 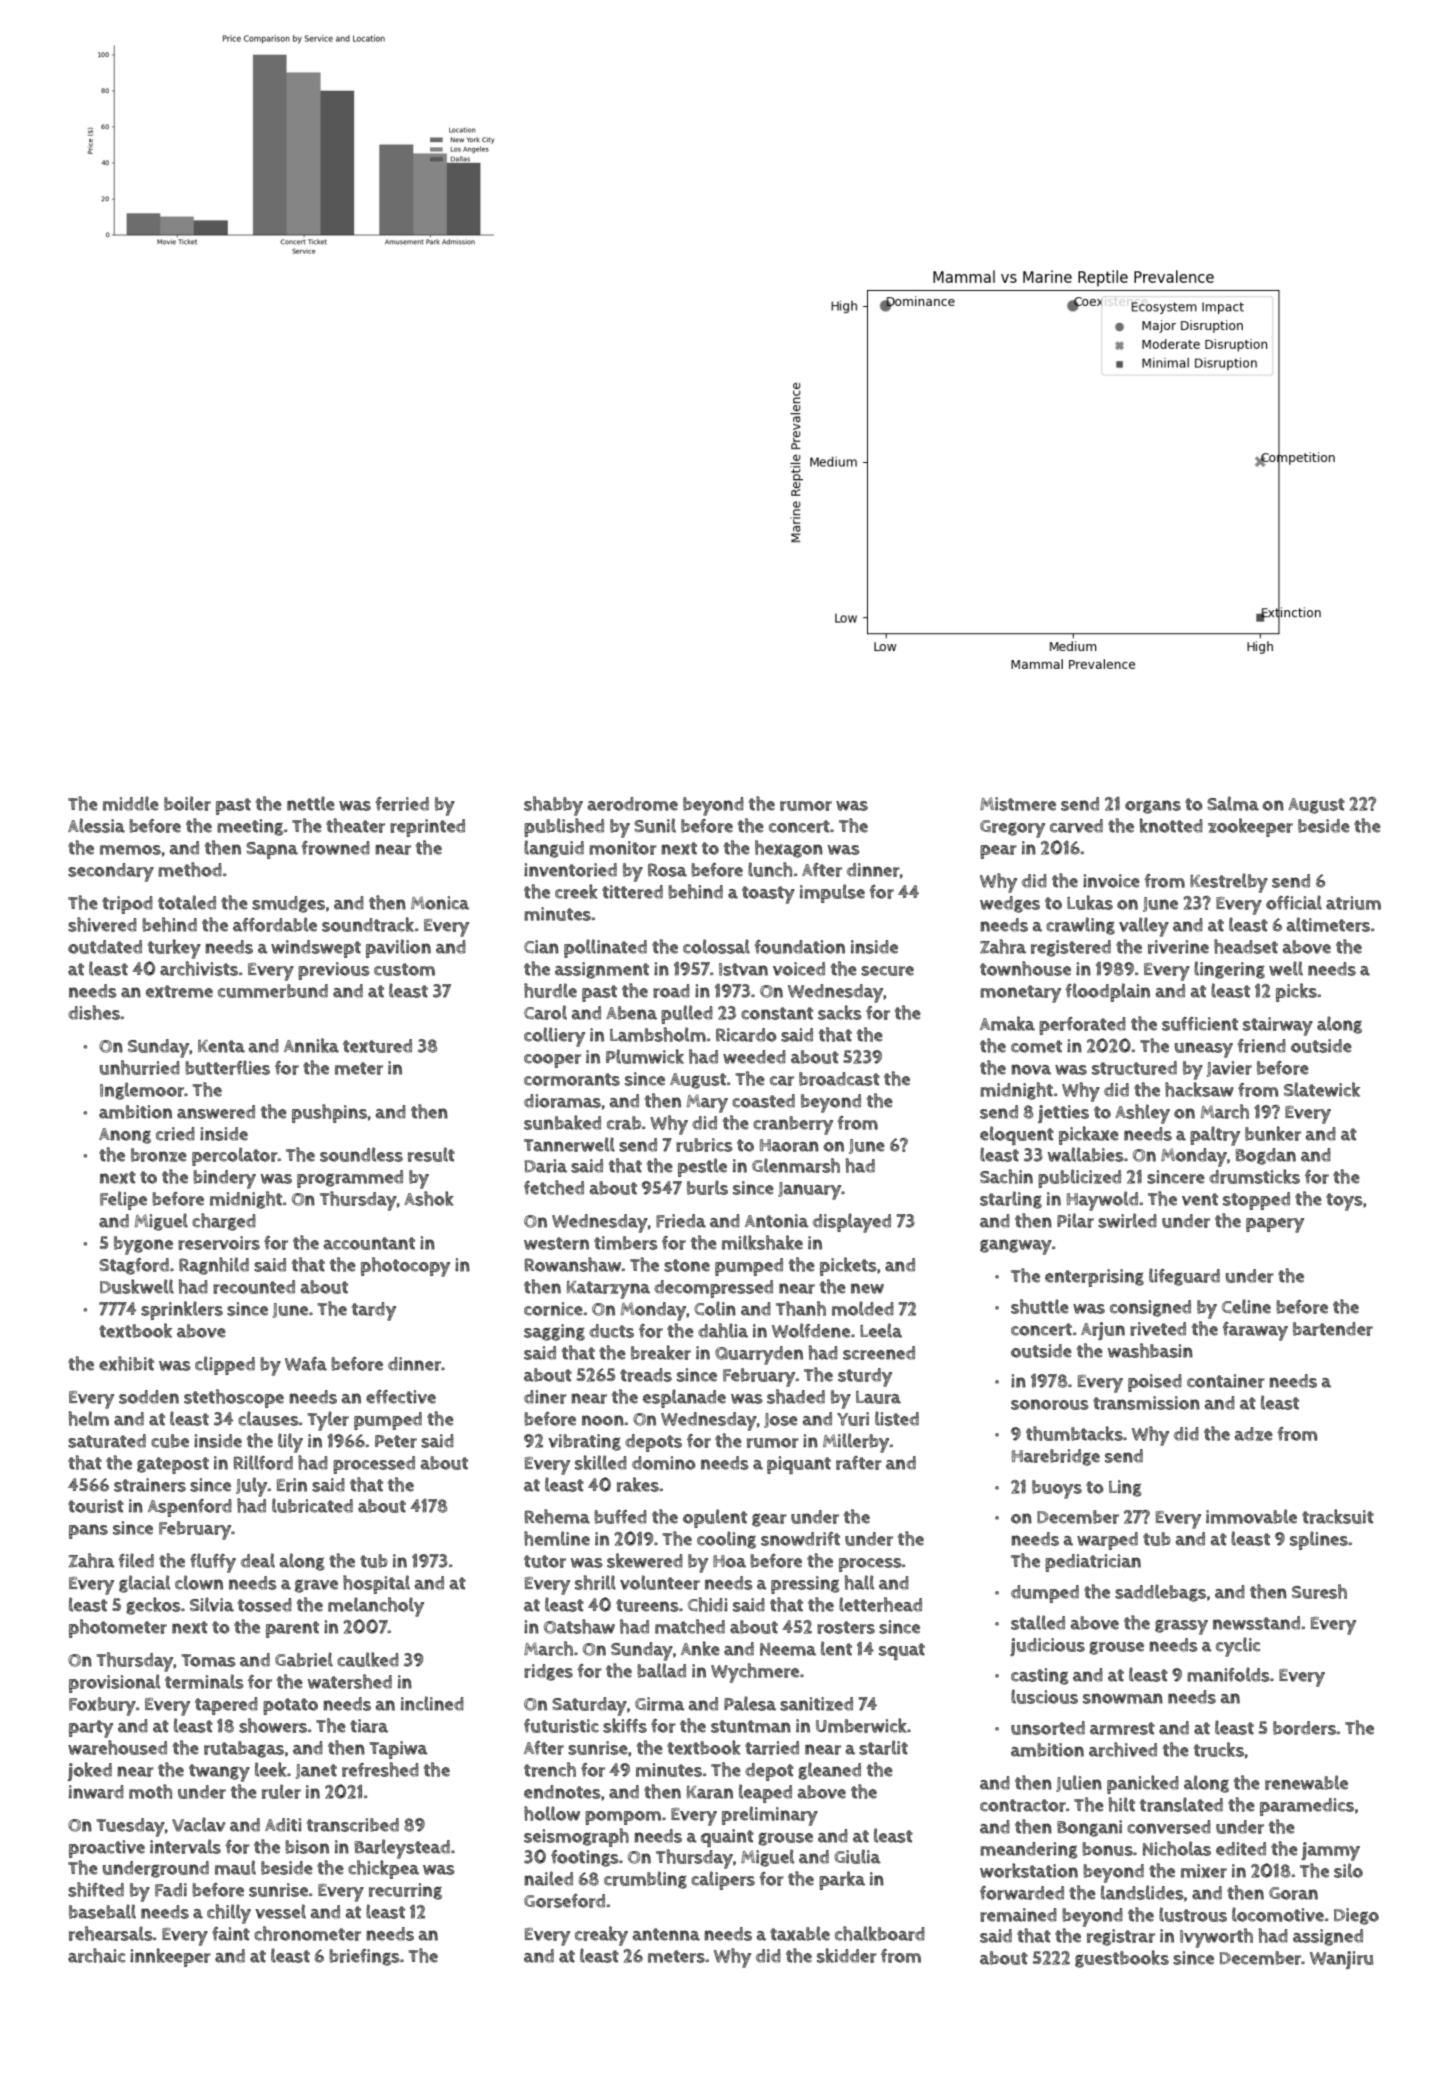 What do you see at coordinates (1251, 1516) in the image?
I see `immovable` at bounding box center [1251, 1516].
